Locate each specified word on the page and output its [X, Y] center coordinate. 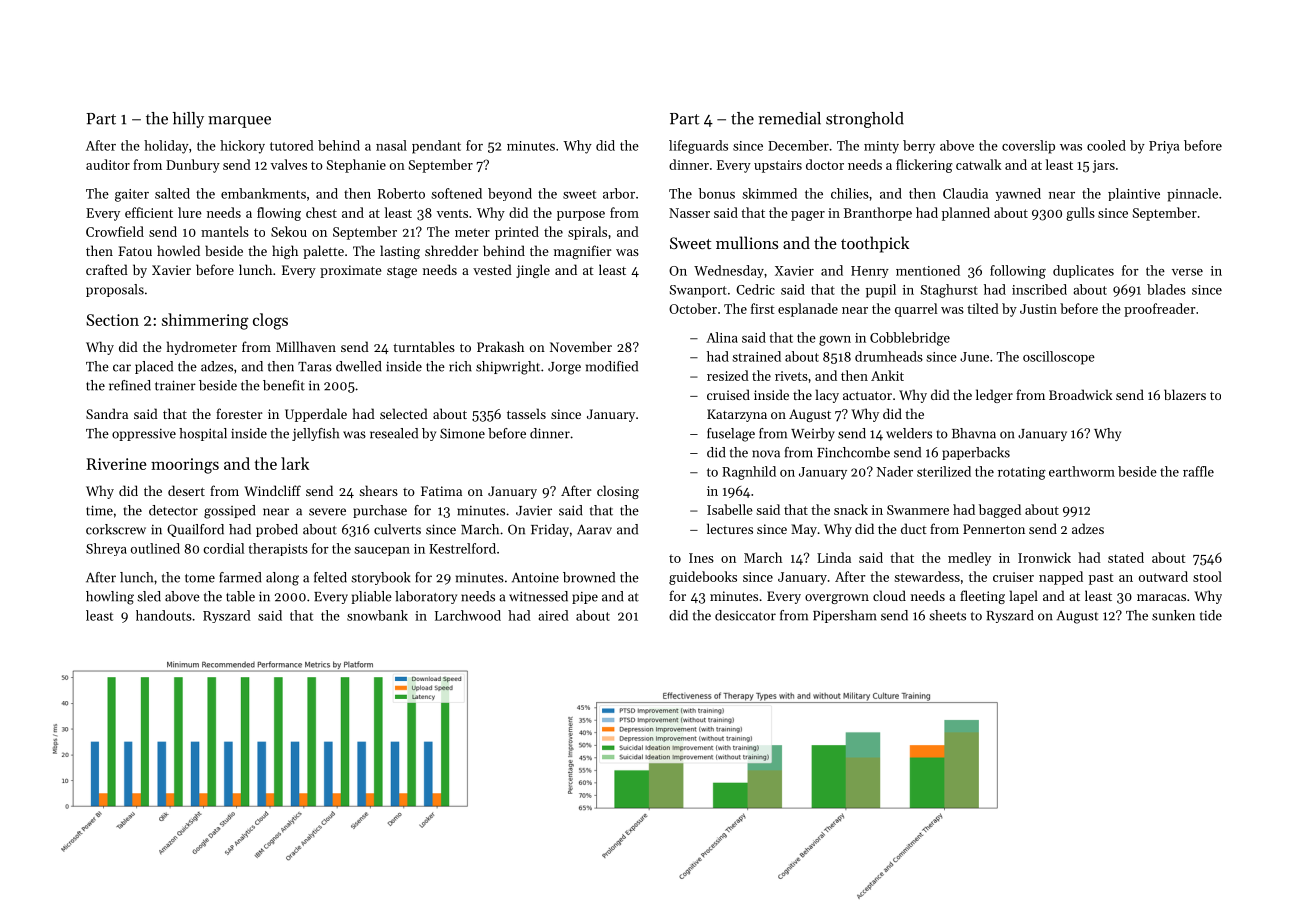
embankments [263, 193]
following [1018, 272]
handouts [164, 615]
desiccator [745, 615]
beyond [510, 194]
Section [112, 320]
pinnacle [1192, 195]
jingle [533, 271]
